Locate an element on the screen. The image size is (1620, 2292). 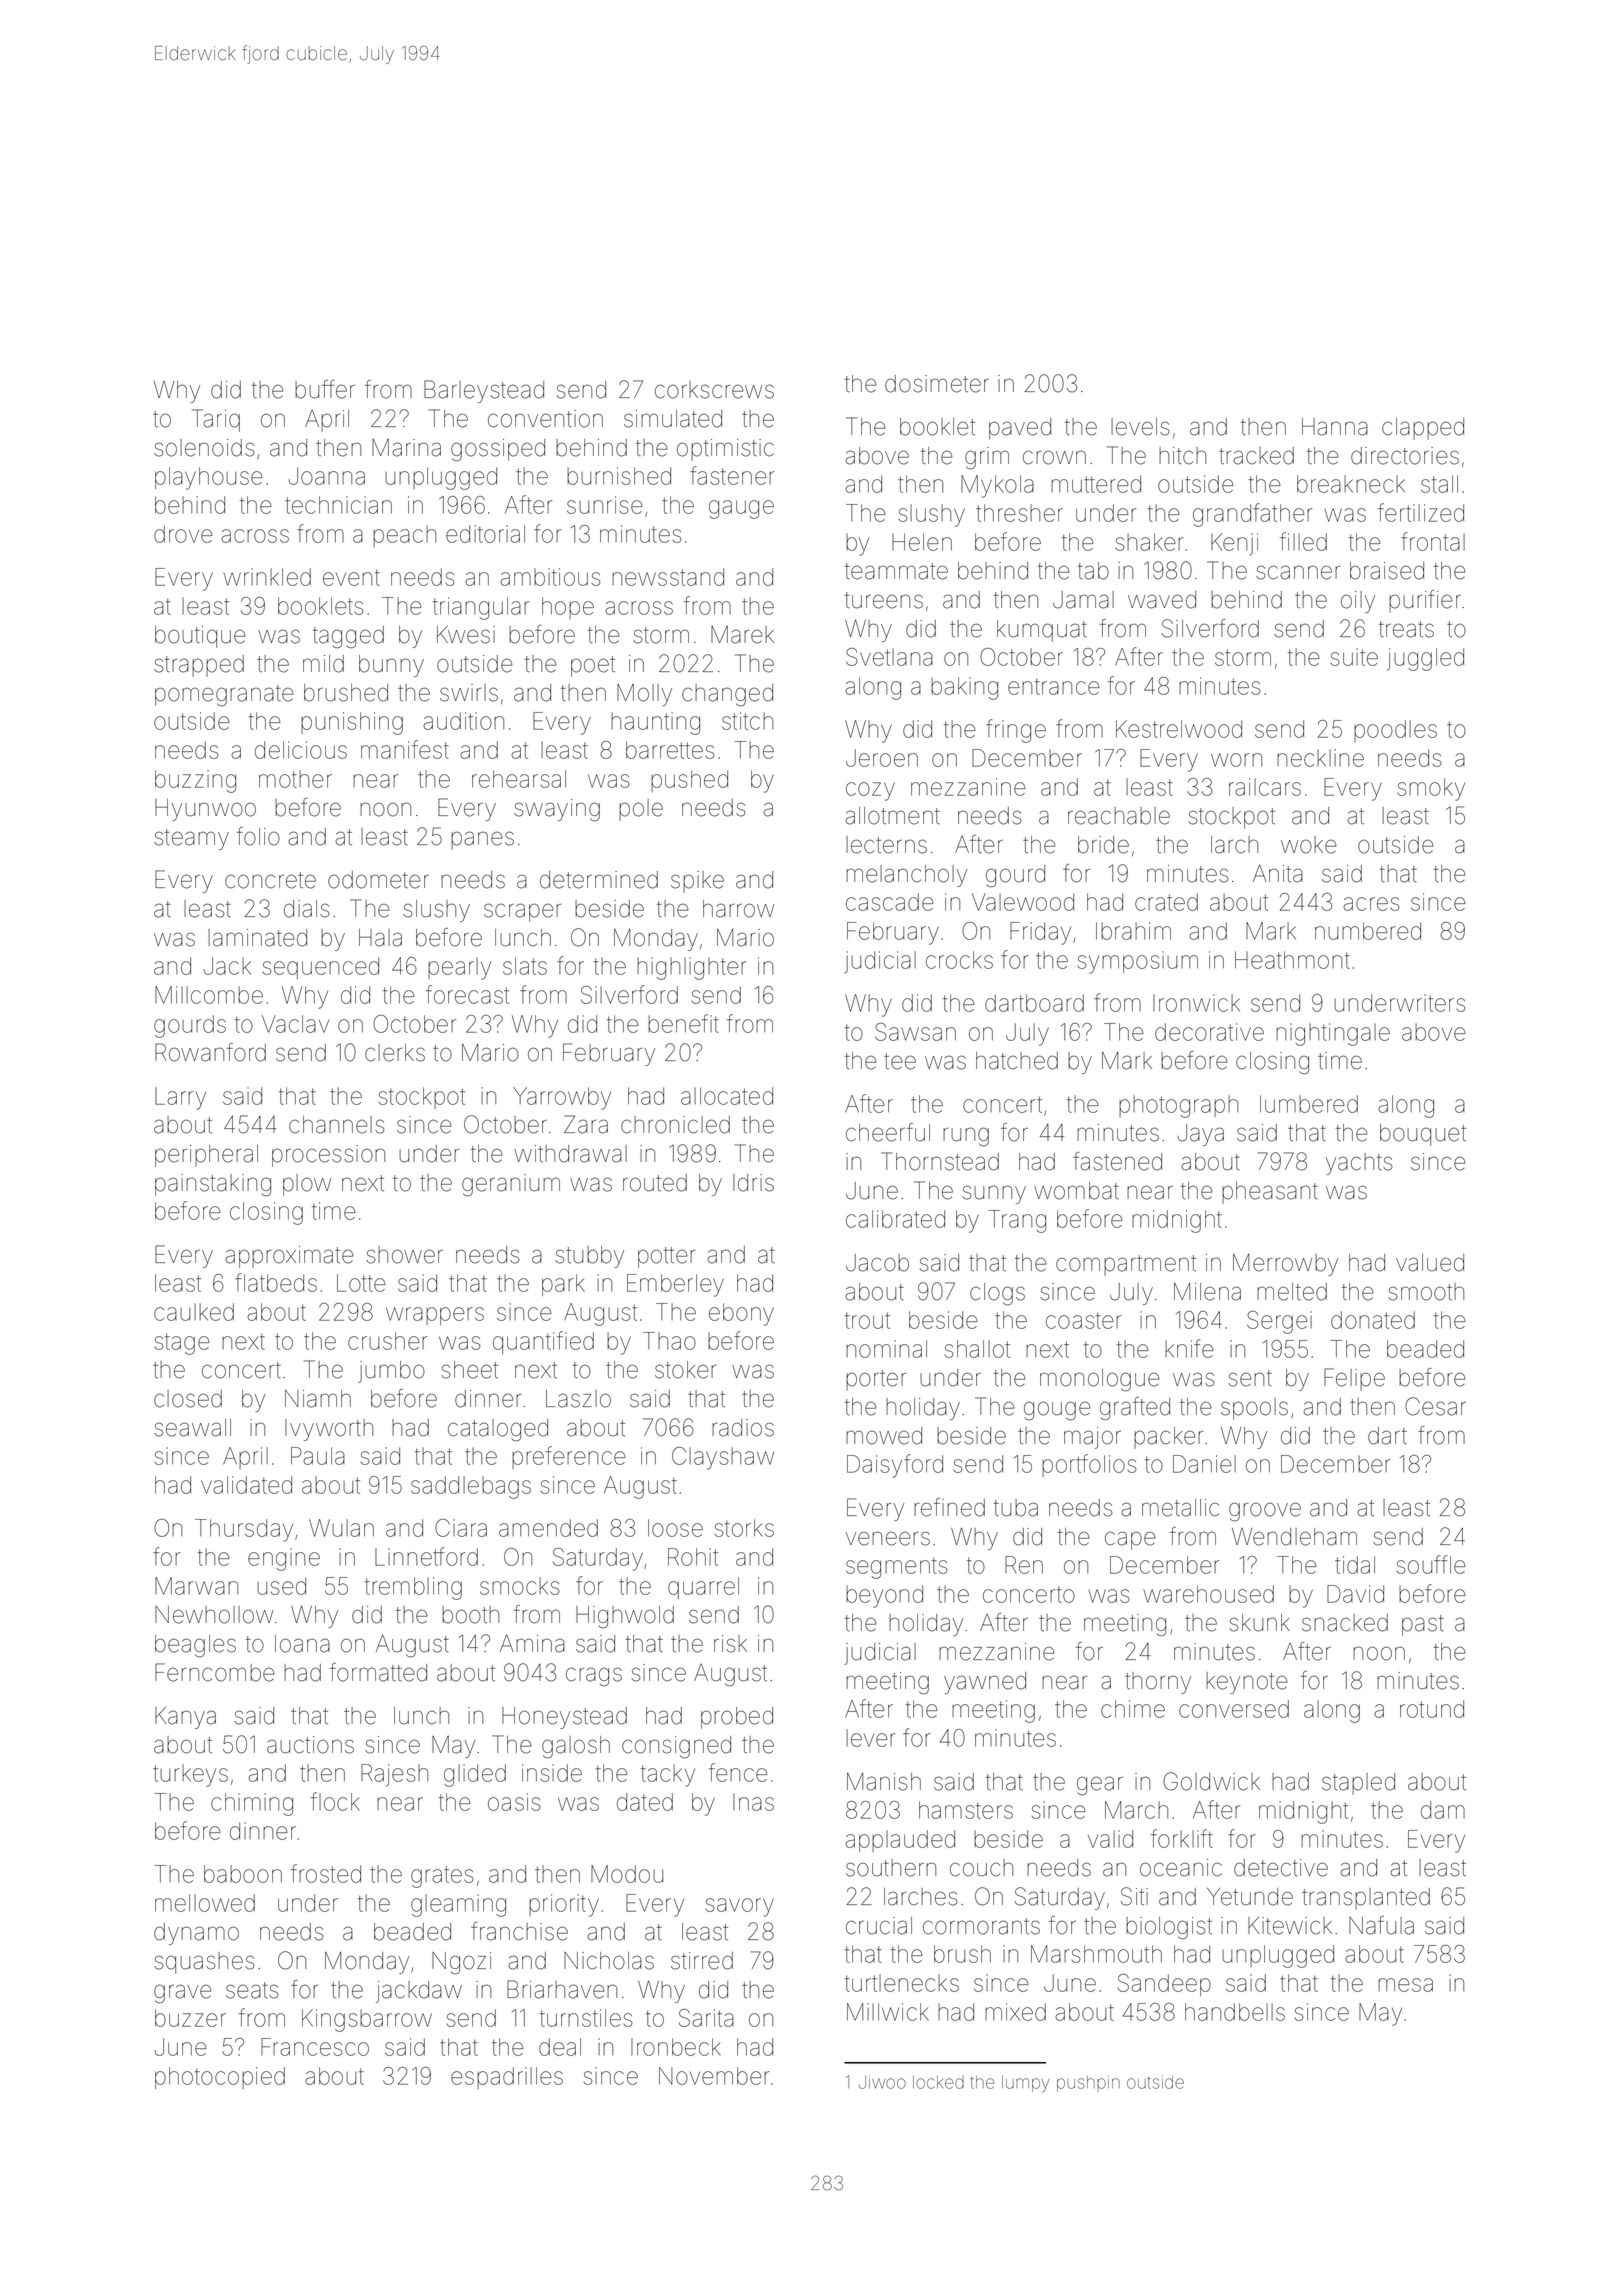
espadrilles is located at coordinates (507, 2078).
